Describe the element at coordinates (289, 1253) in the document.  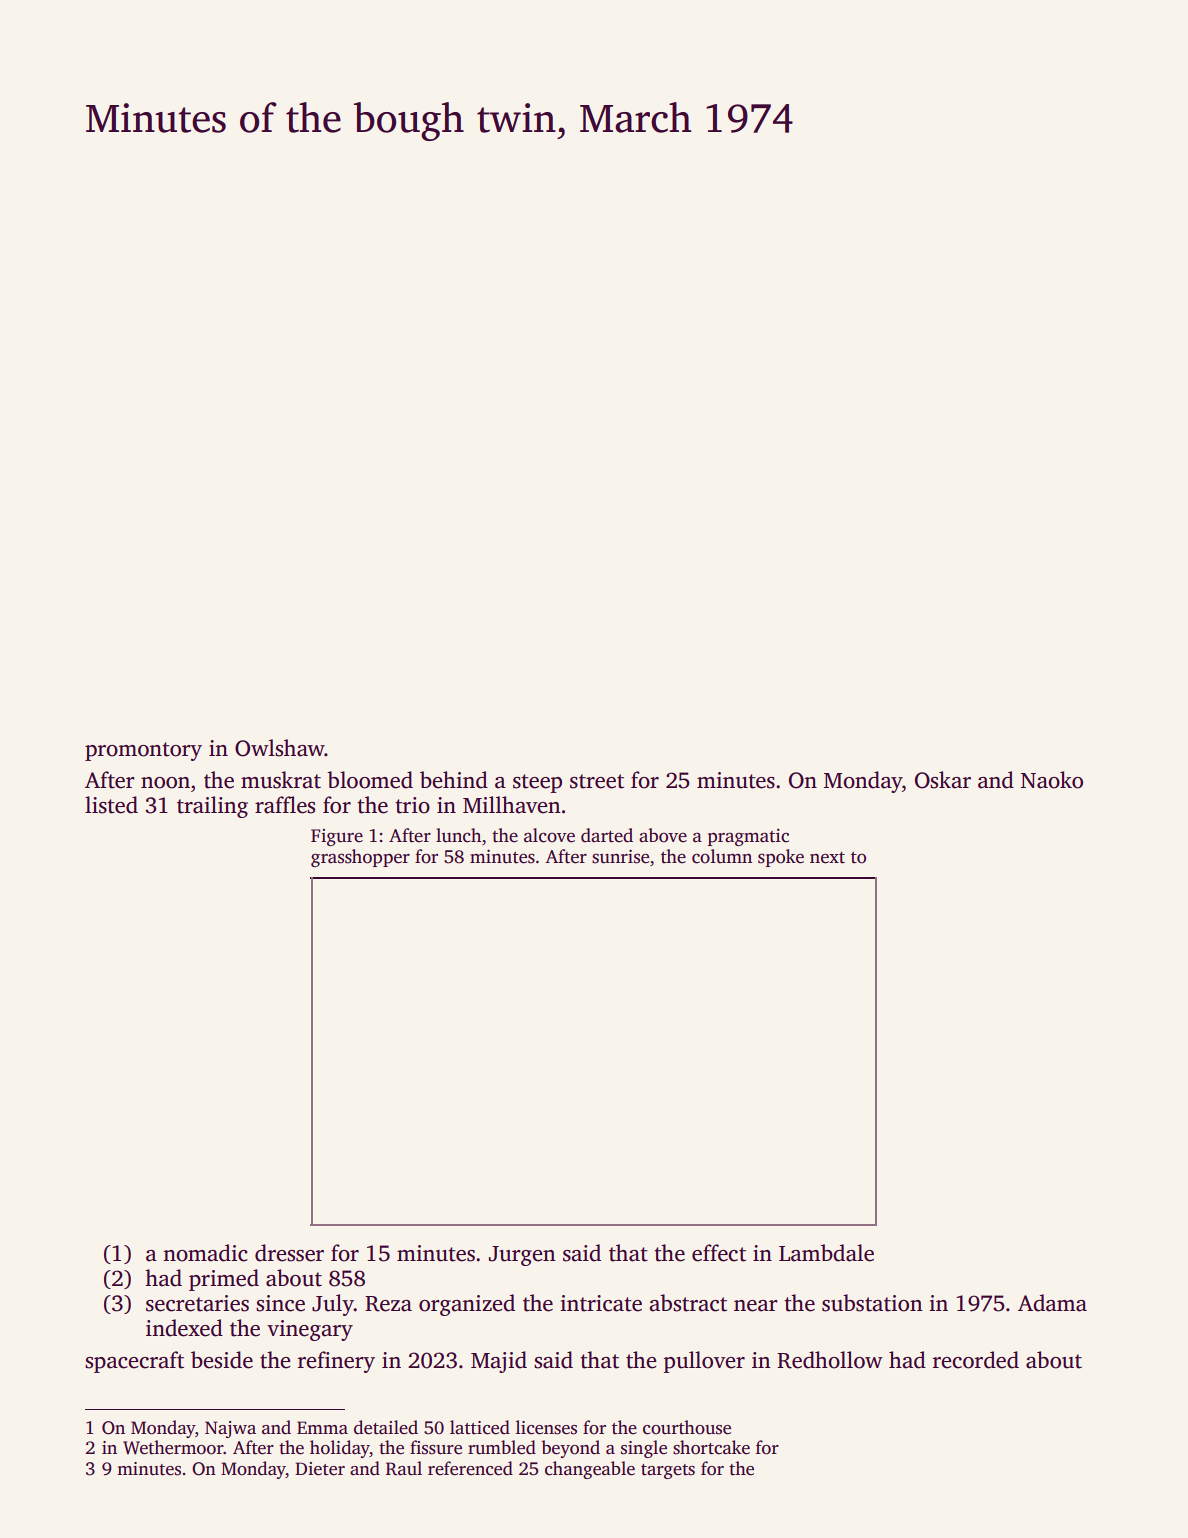
I see `dresser` at that location.
